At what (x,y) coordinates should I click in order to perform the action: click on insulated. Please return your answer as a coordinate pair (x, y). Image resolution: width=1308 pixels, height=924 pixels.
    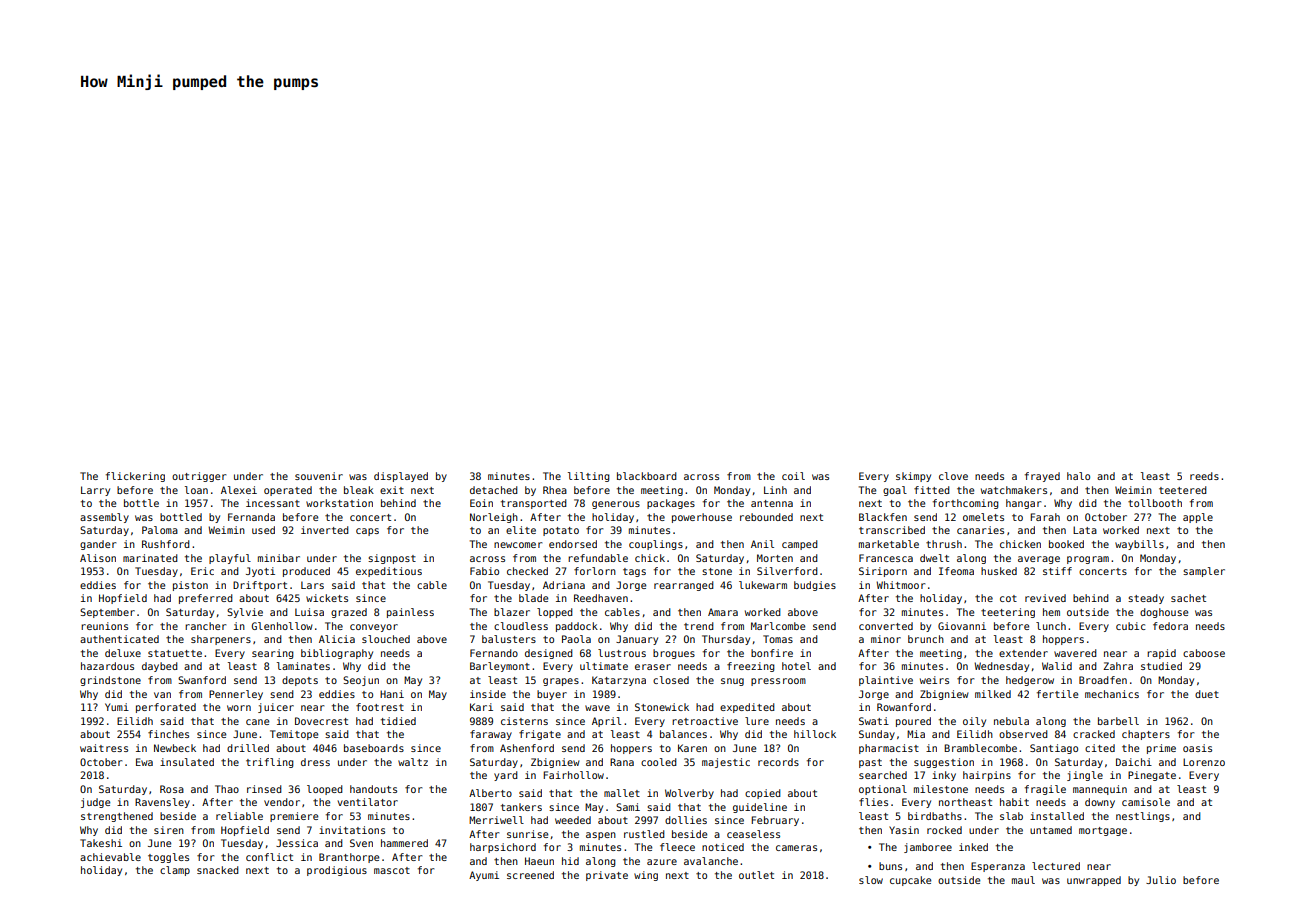
    Looking at the image, I should click on (187, 762).
